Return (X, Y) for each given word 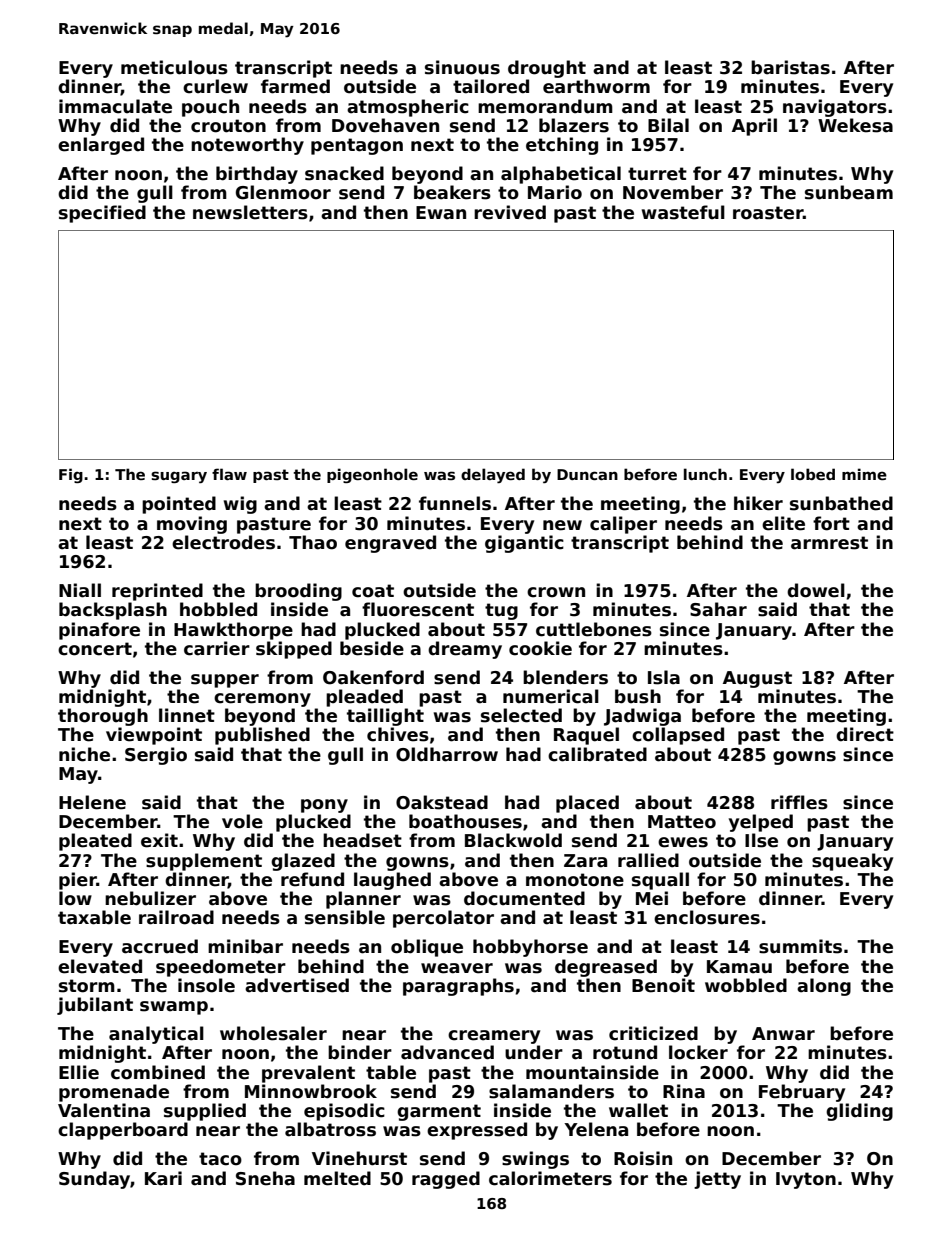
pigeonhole (372, 475)
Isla (664, 677)
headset (362, 840)
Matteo (682, 822)
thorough (103, 717)
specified (102, 214)
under (534, 1052)
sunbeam (849, 192)
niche (84, 754)
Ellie (79, 1072)
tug (501, 611)
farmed (295, 86)
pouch (210, 108)
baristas (790, 67)
